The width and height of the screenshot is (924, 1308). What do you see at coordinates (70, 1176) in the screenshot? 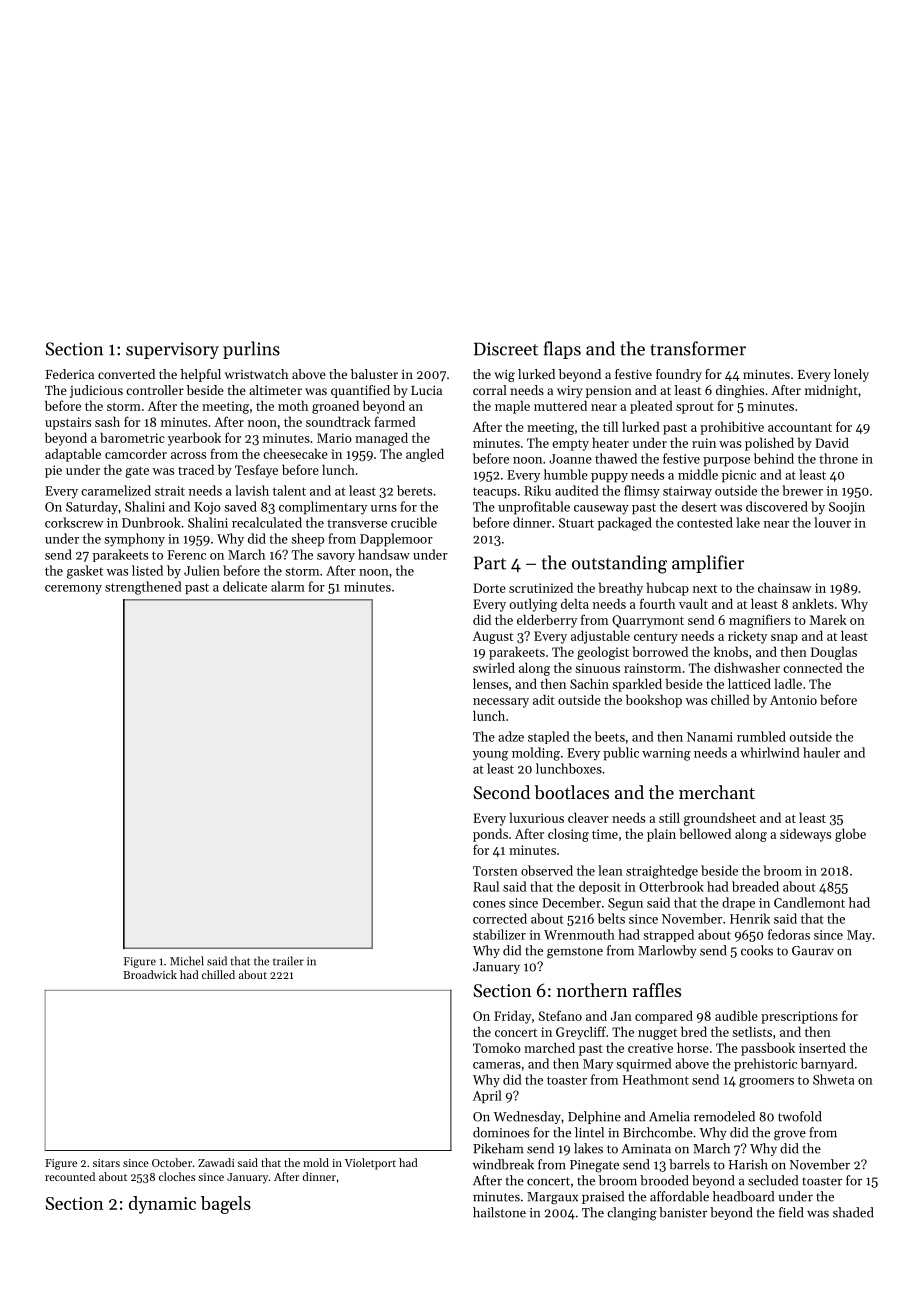
I see `recounted` at bounding box center [70, 1176].
